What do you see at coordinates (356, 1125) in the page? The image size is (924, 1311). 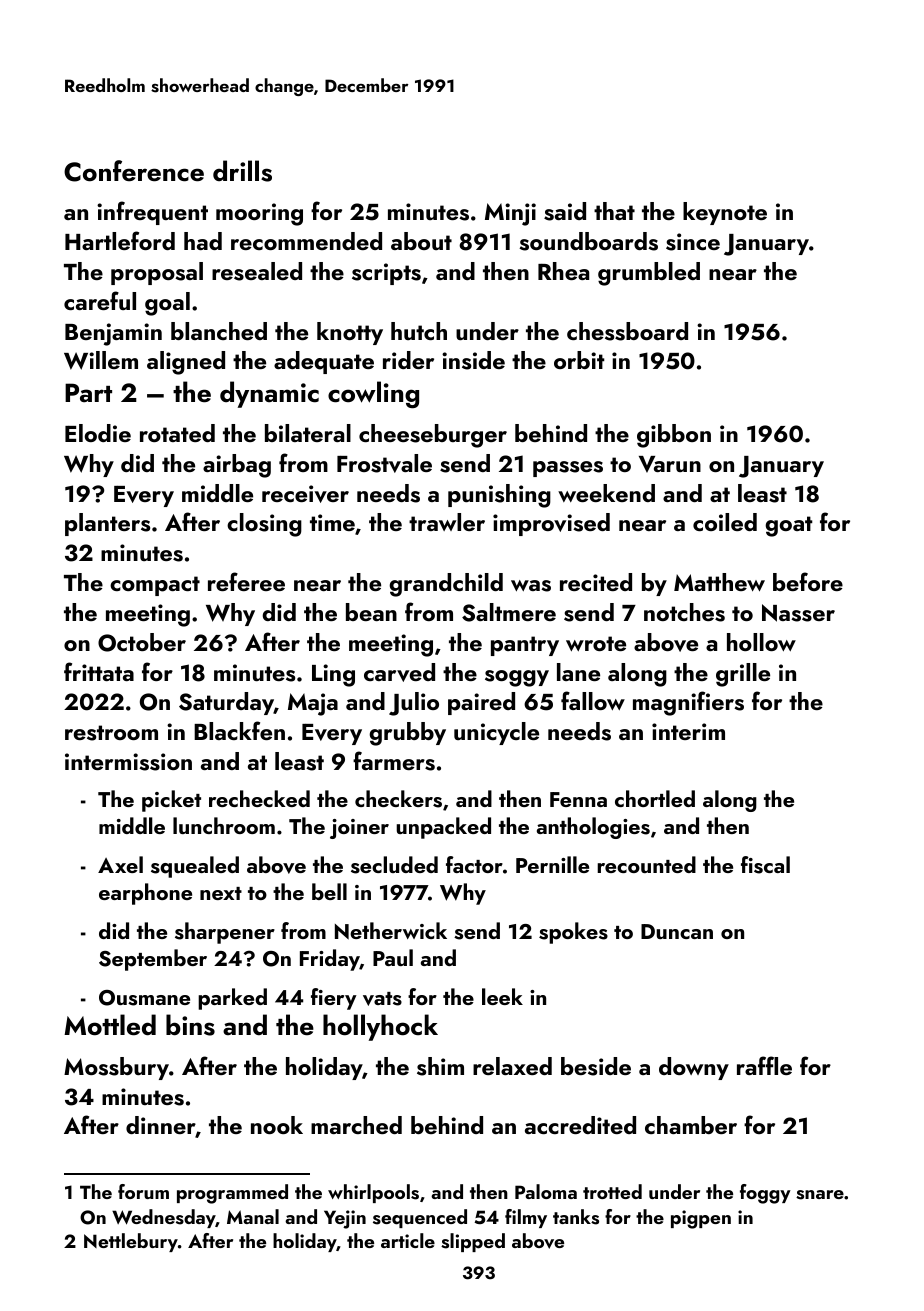 I see `marched` at bounding box center [356, 1125].
